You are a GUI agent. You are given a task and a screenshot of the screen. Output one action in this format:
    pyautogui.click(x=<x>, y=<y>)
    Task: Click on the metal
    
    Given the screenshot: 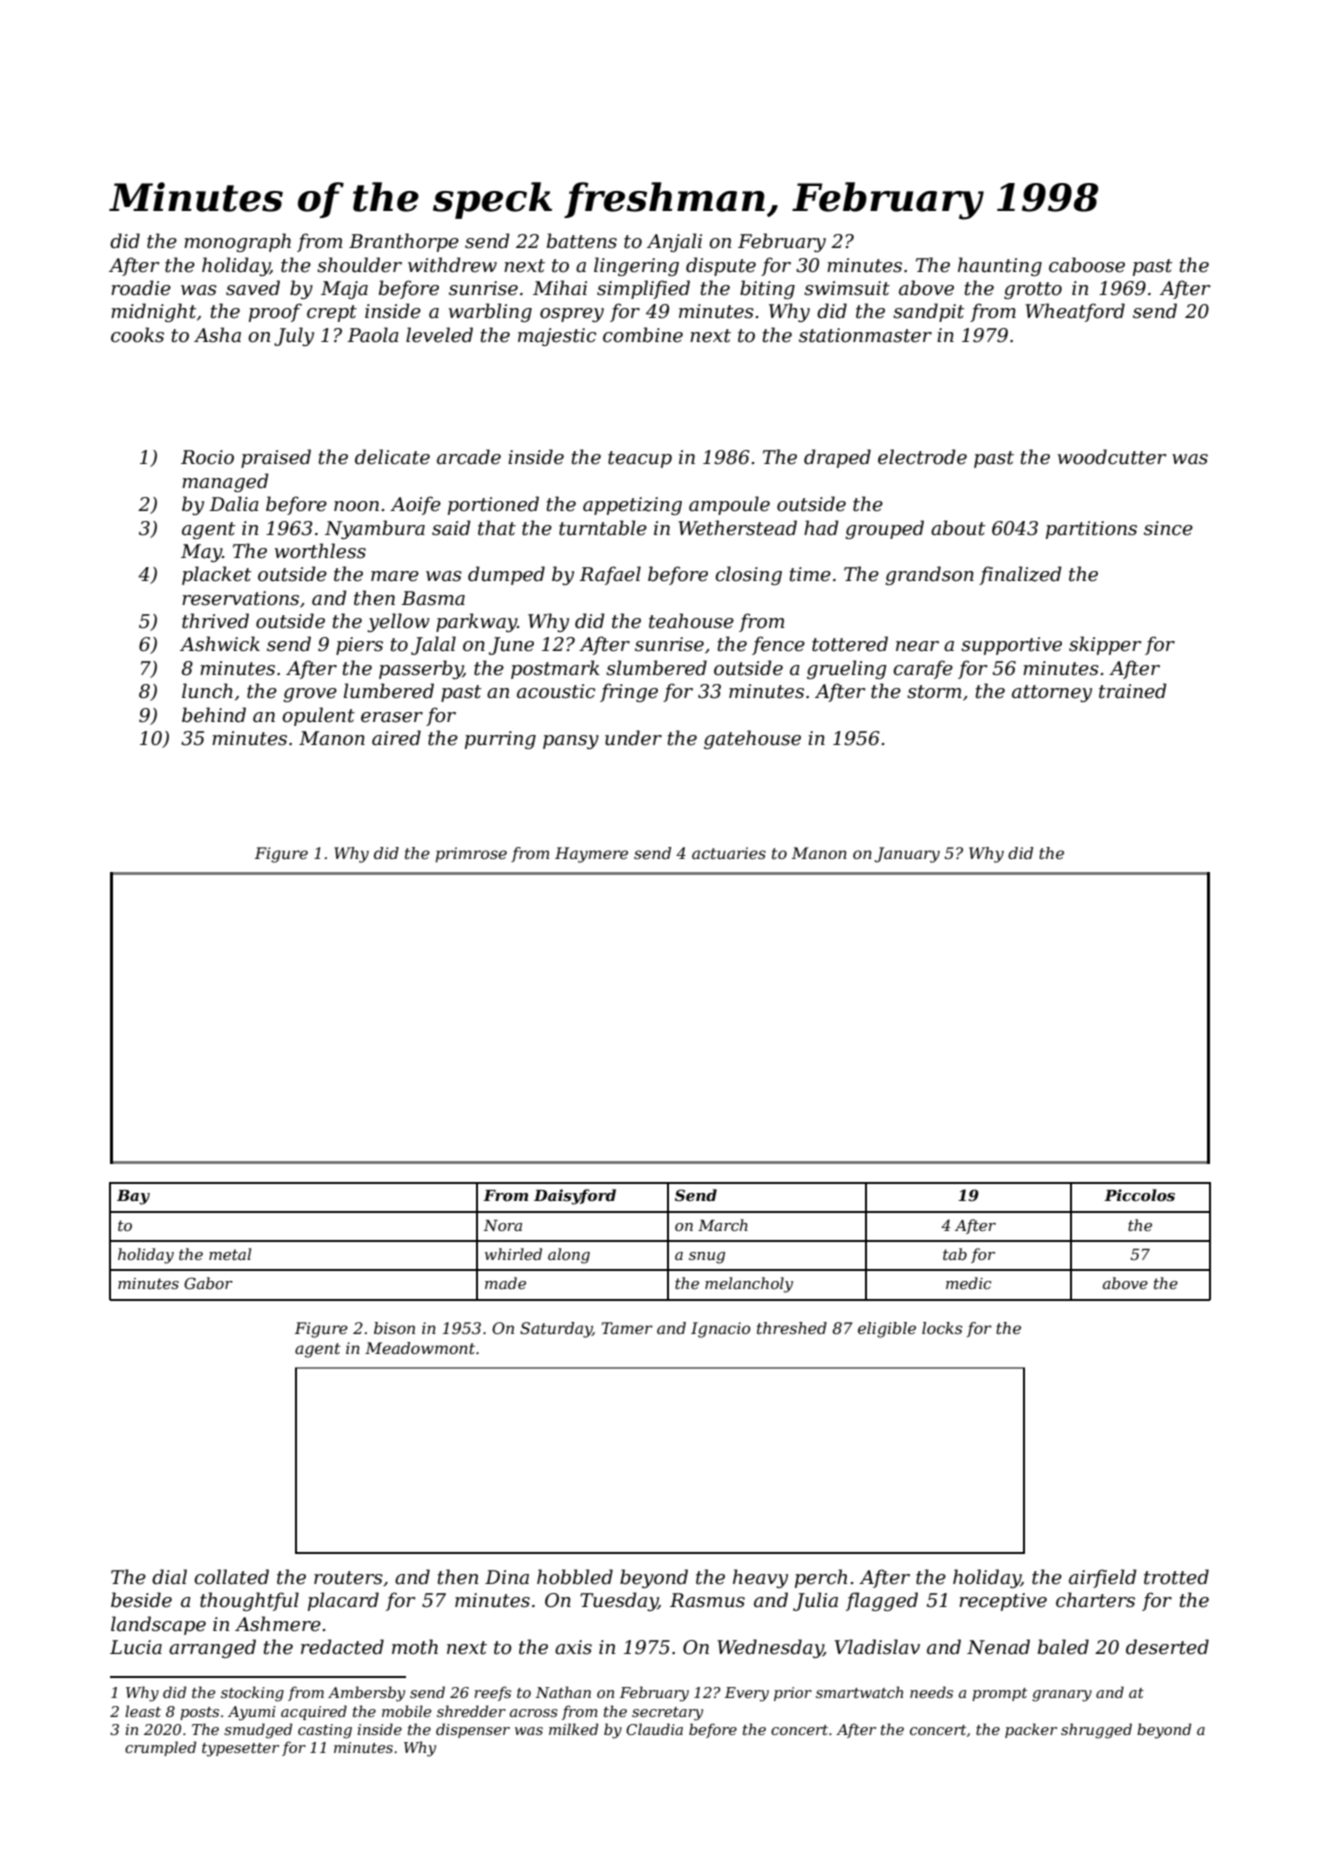 What is the action you would take?
    pyautogui.click(x=230, y=1254)
